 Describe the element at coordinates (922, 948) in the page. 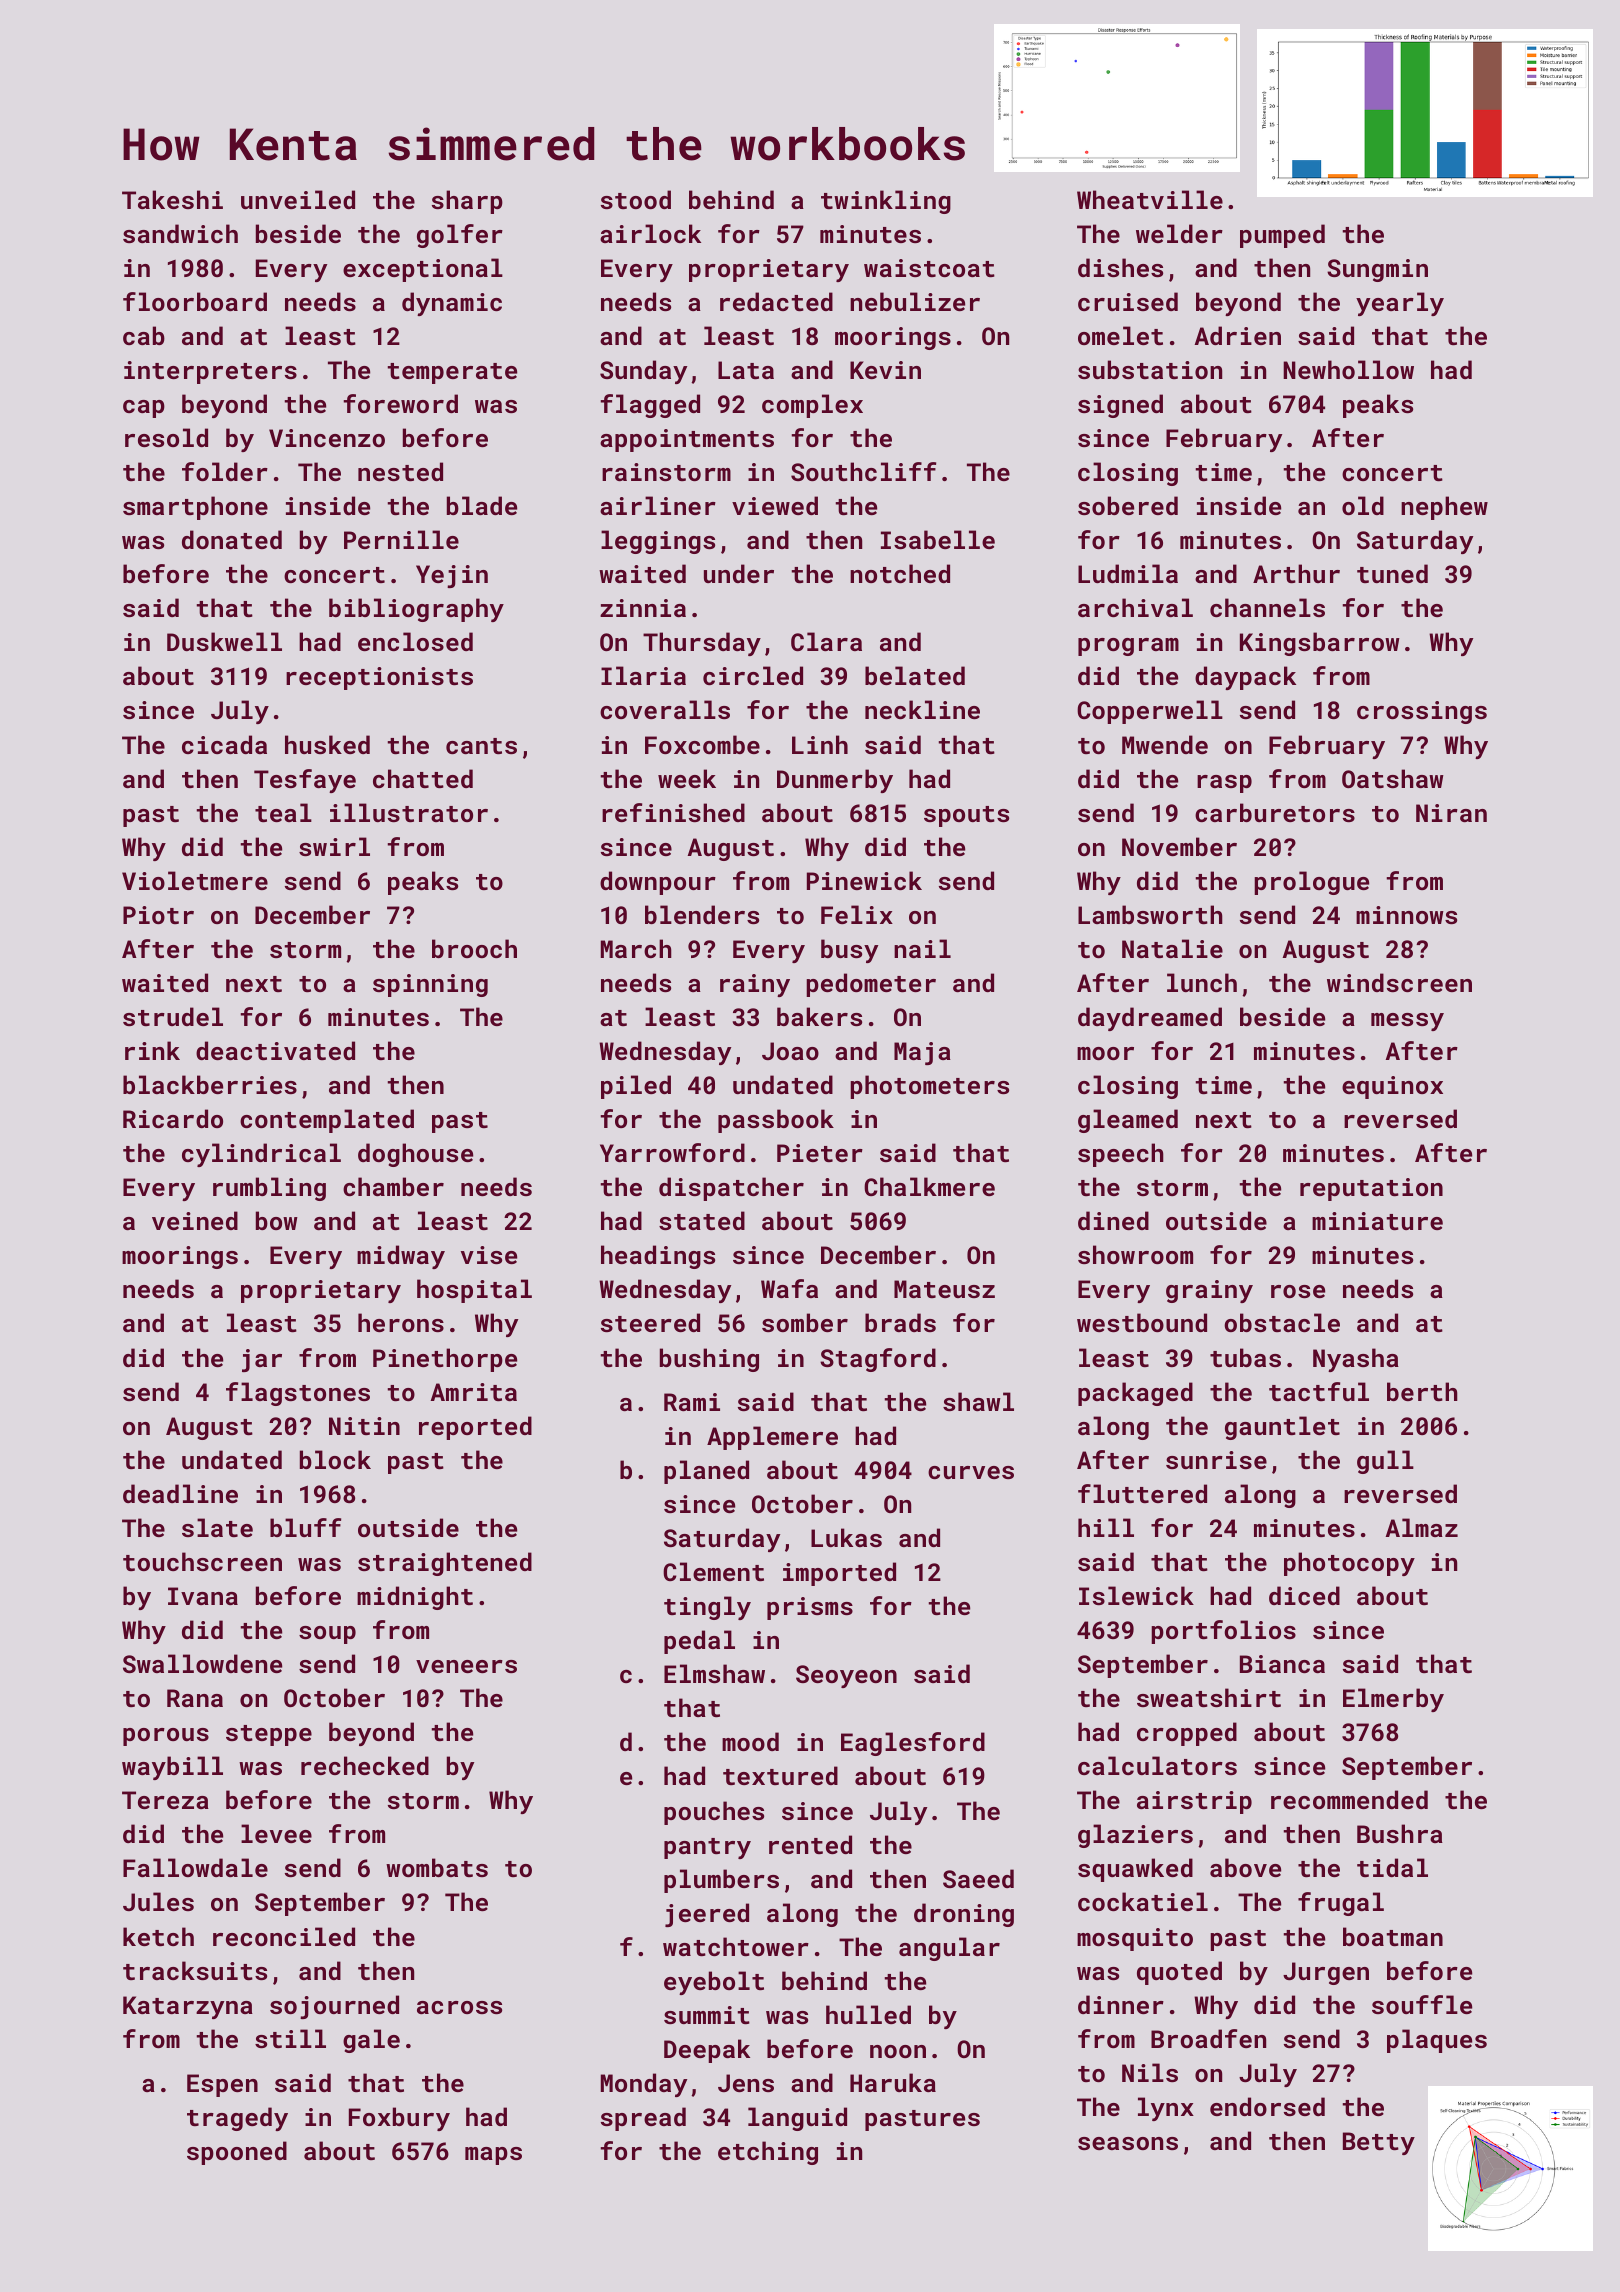

I see `nail` at that location.
